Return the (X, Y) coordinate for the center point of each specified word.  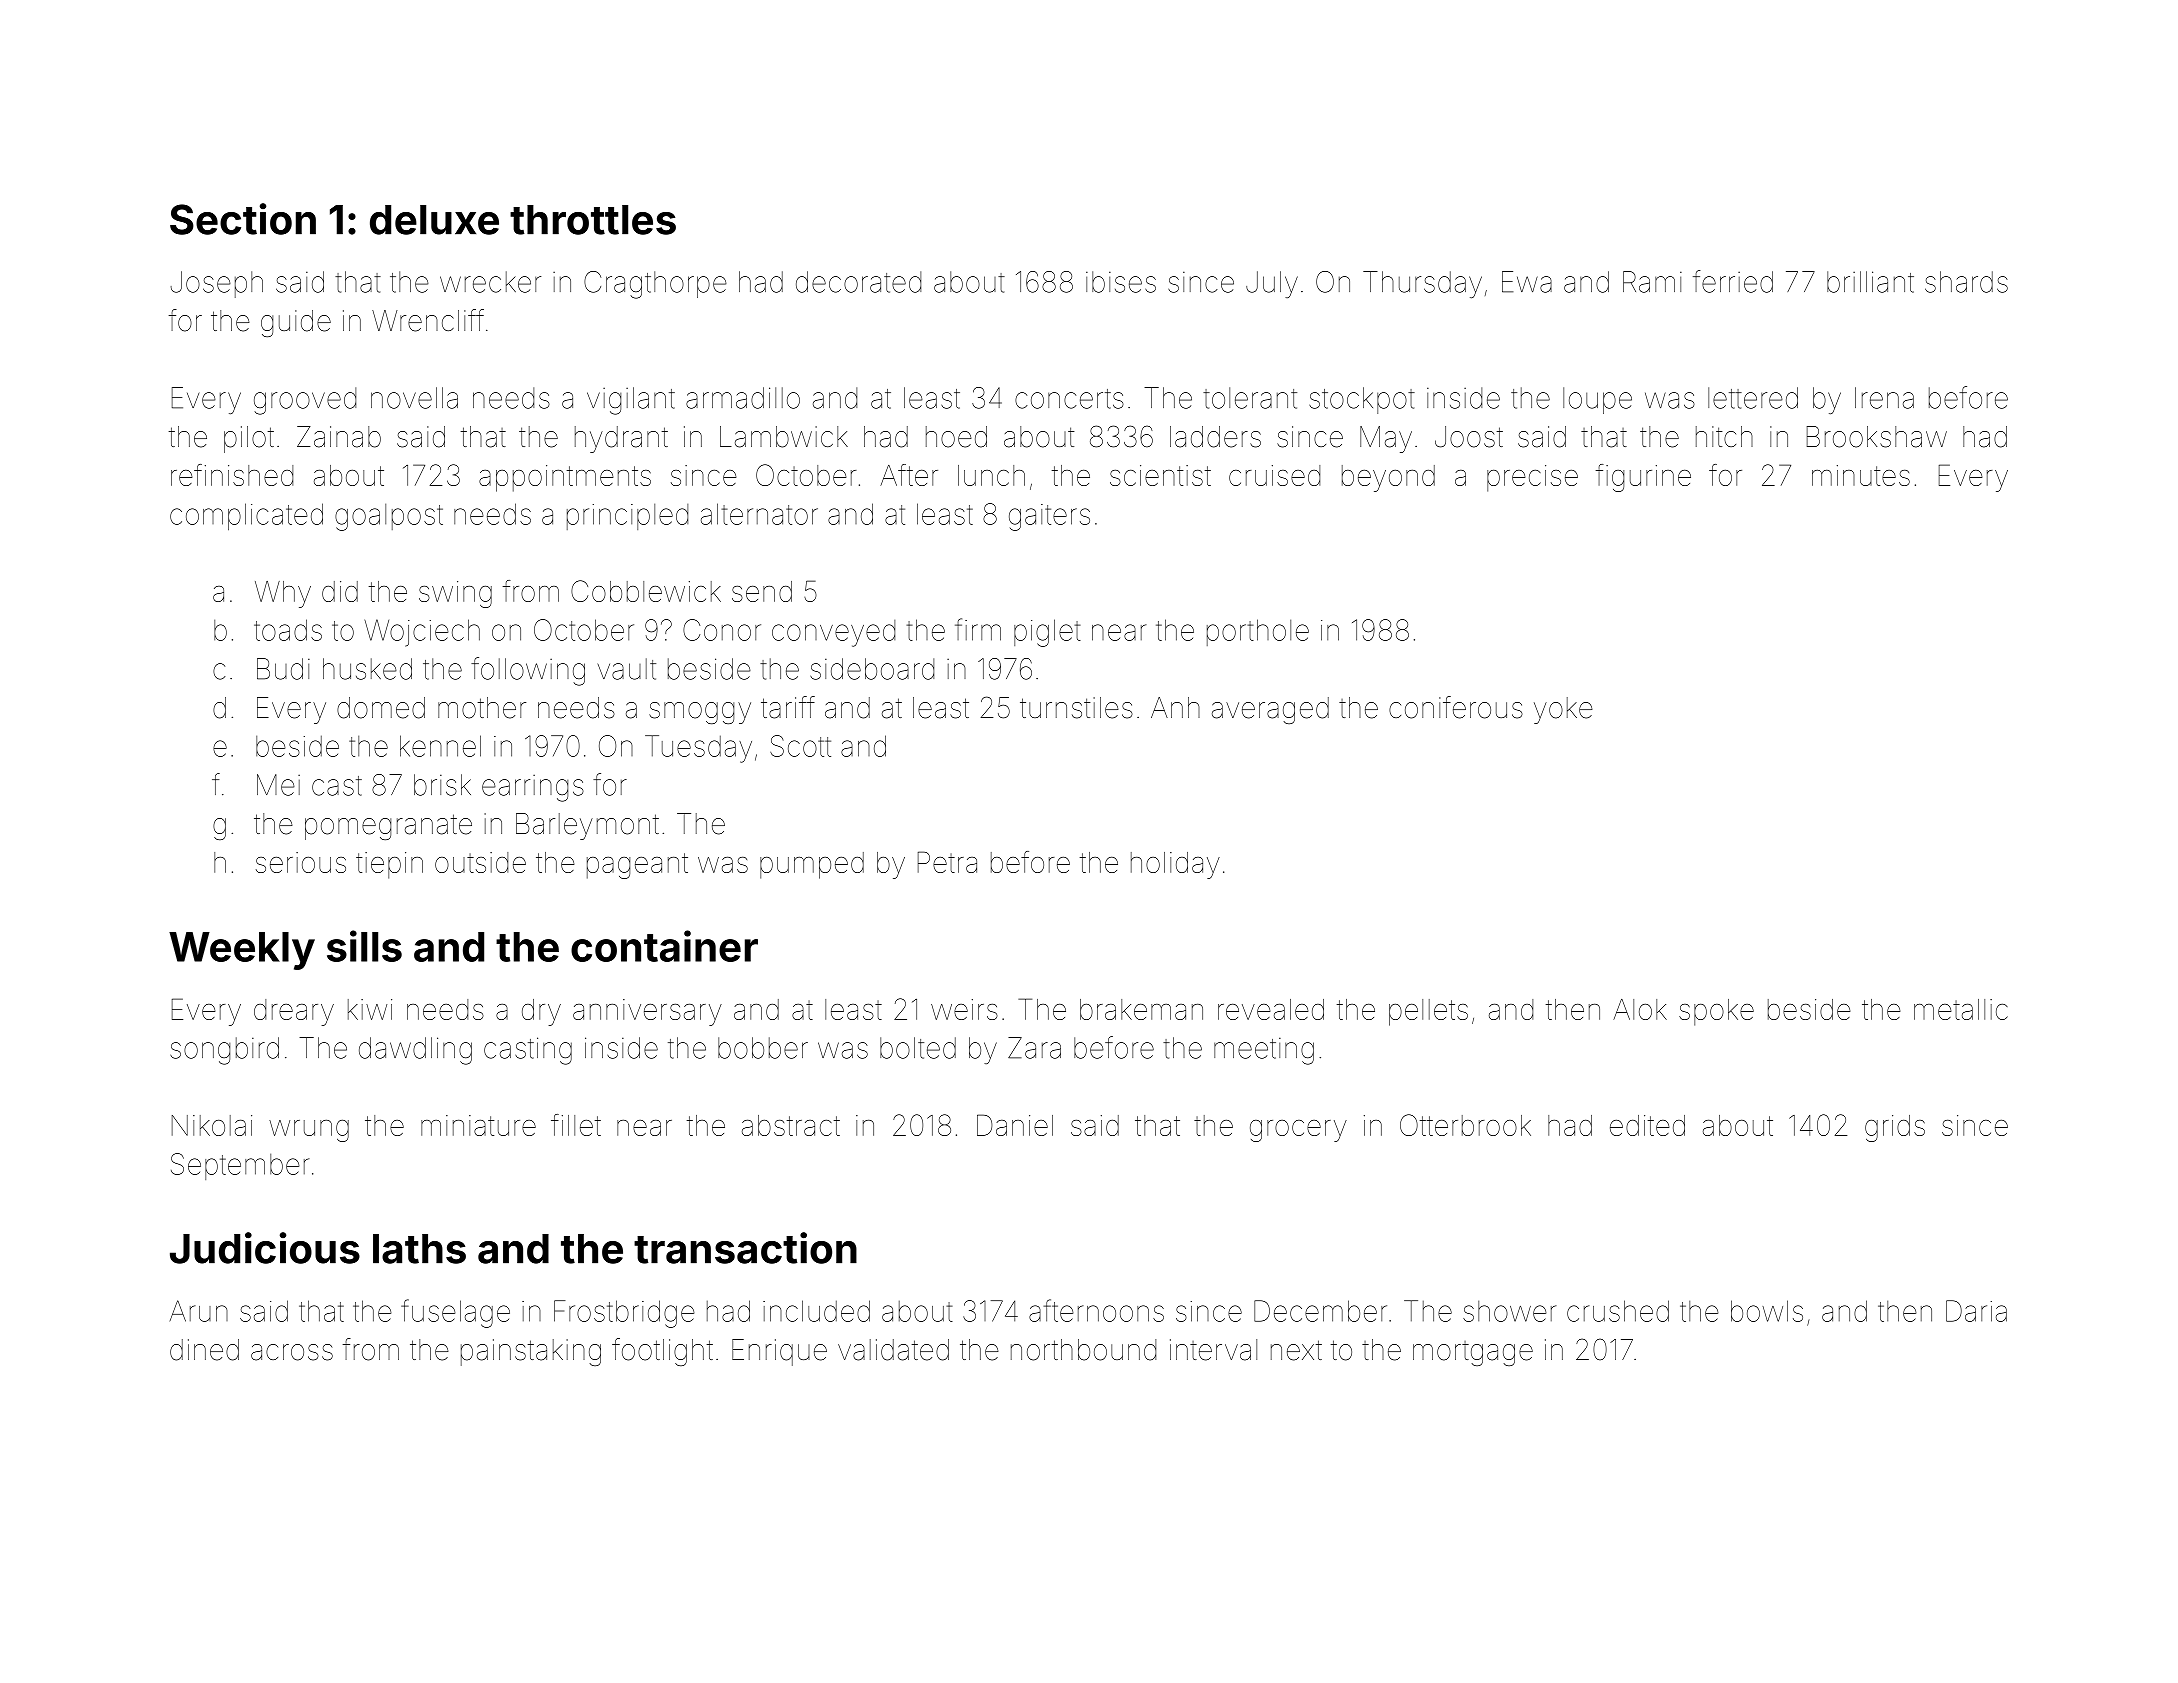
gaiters (1049, 517)
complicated (246, 517)
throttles (593, 220)
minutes (1861, 475)
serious (301, 862)
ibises (1121, 282)
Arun (199, 1311)
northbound (1083, 1350)
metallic (1961, 1009)
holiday (1175, 865)
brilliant (1870, 282)
